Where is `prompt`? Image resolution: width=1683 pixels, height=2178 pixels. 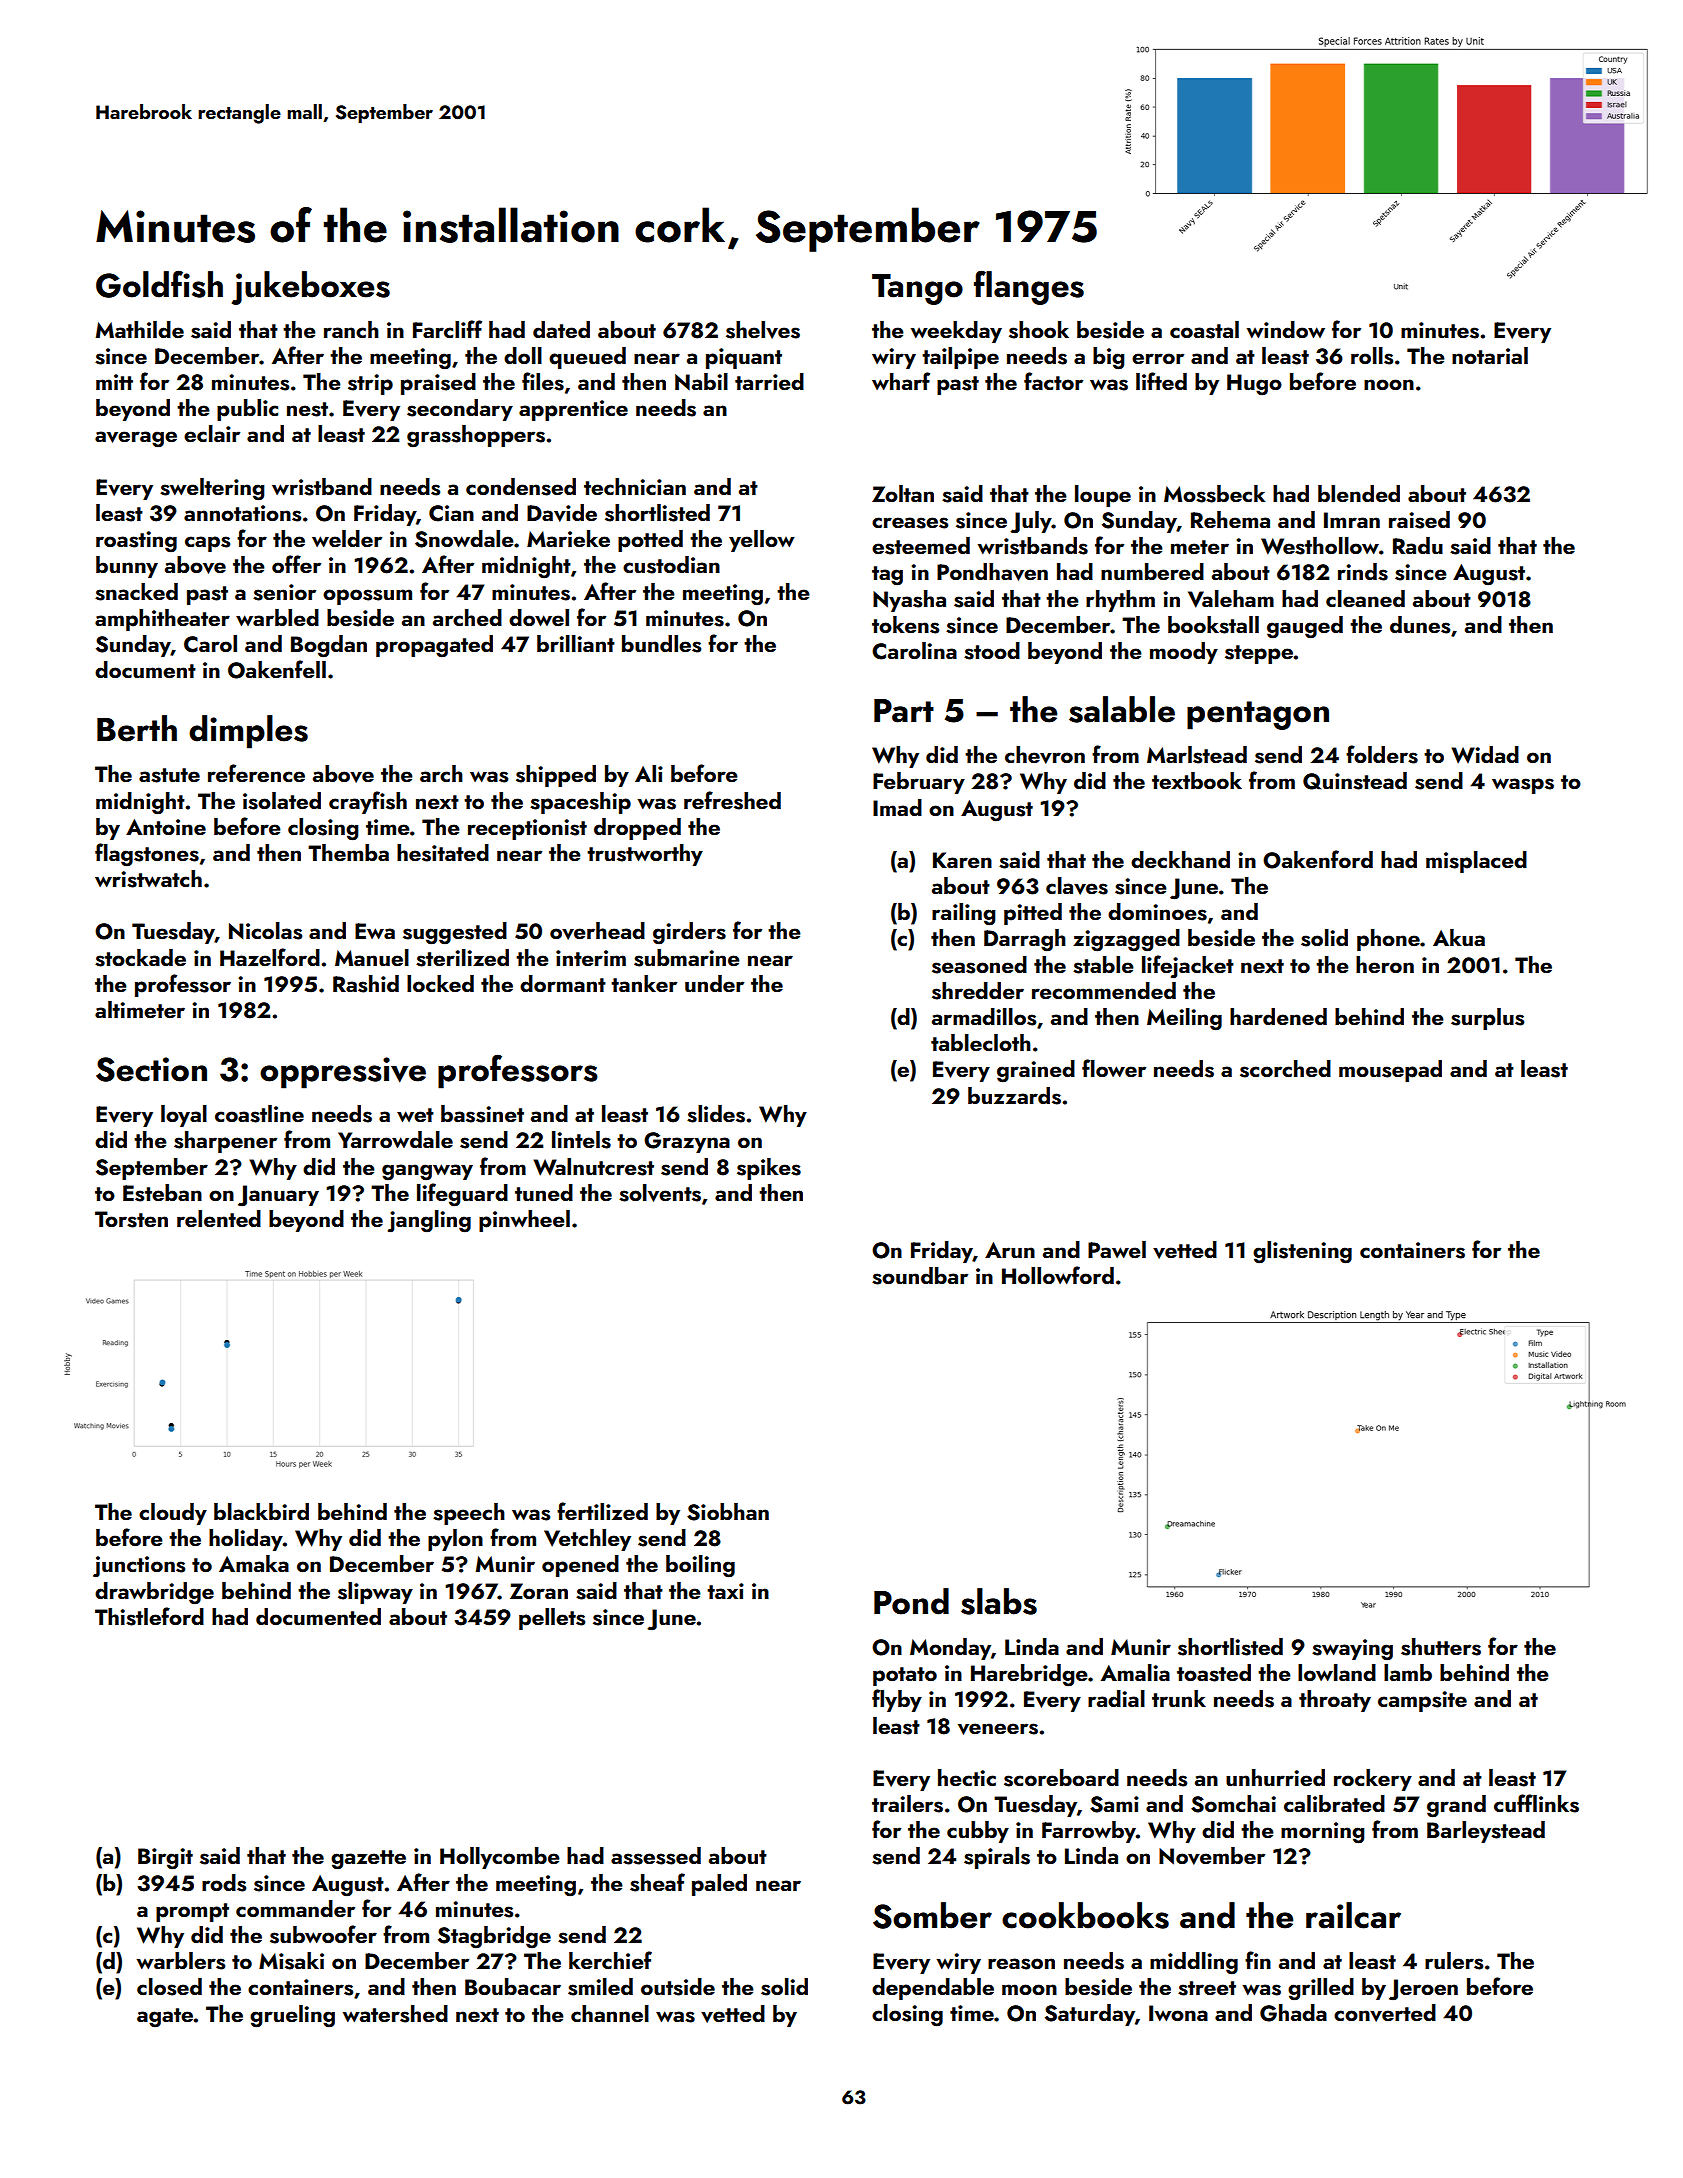 prompt is located at coordinates (192, 1912).
